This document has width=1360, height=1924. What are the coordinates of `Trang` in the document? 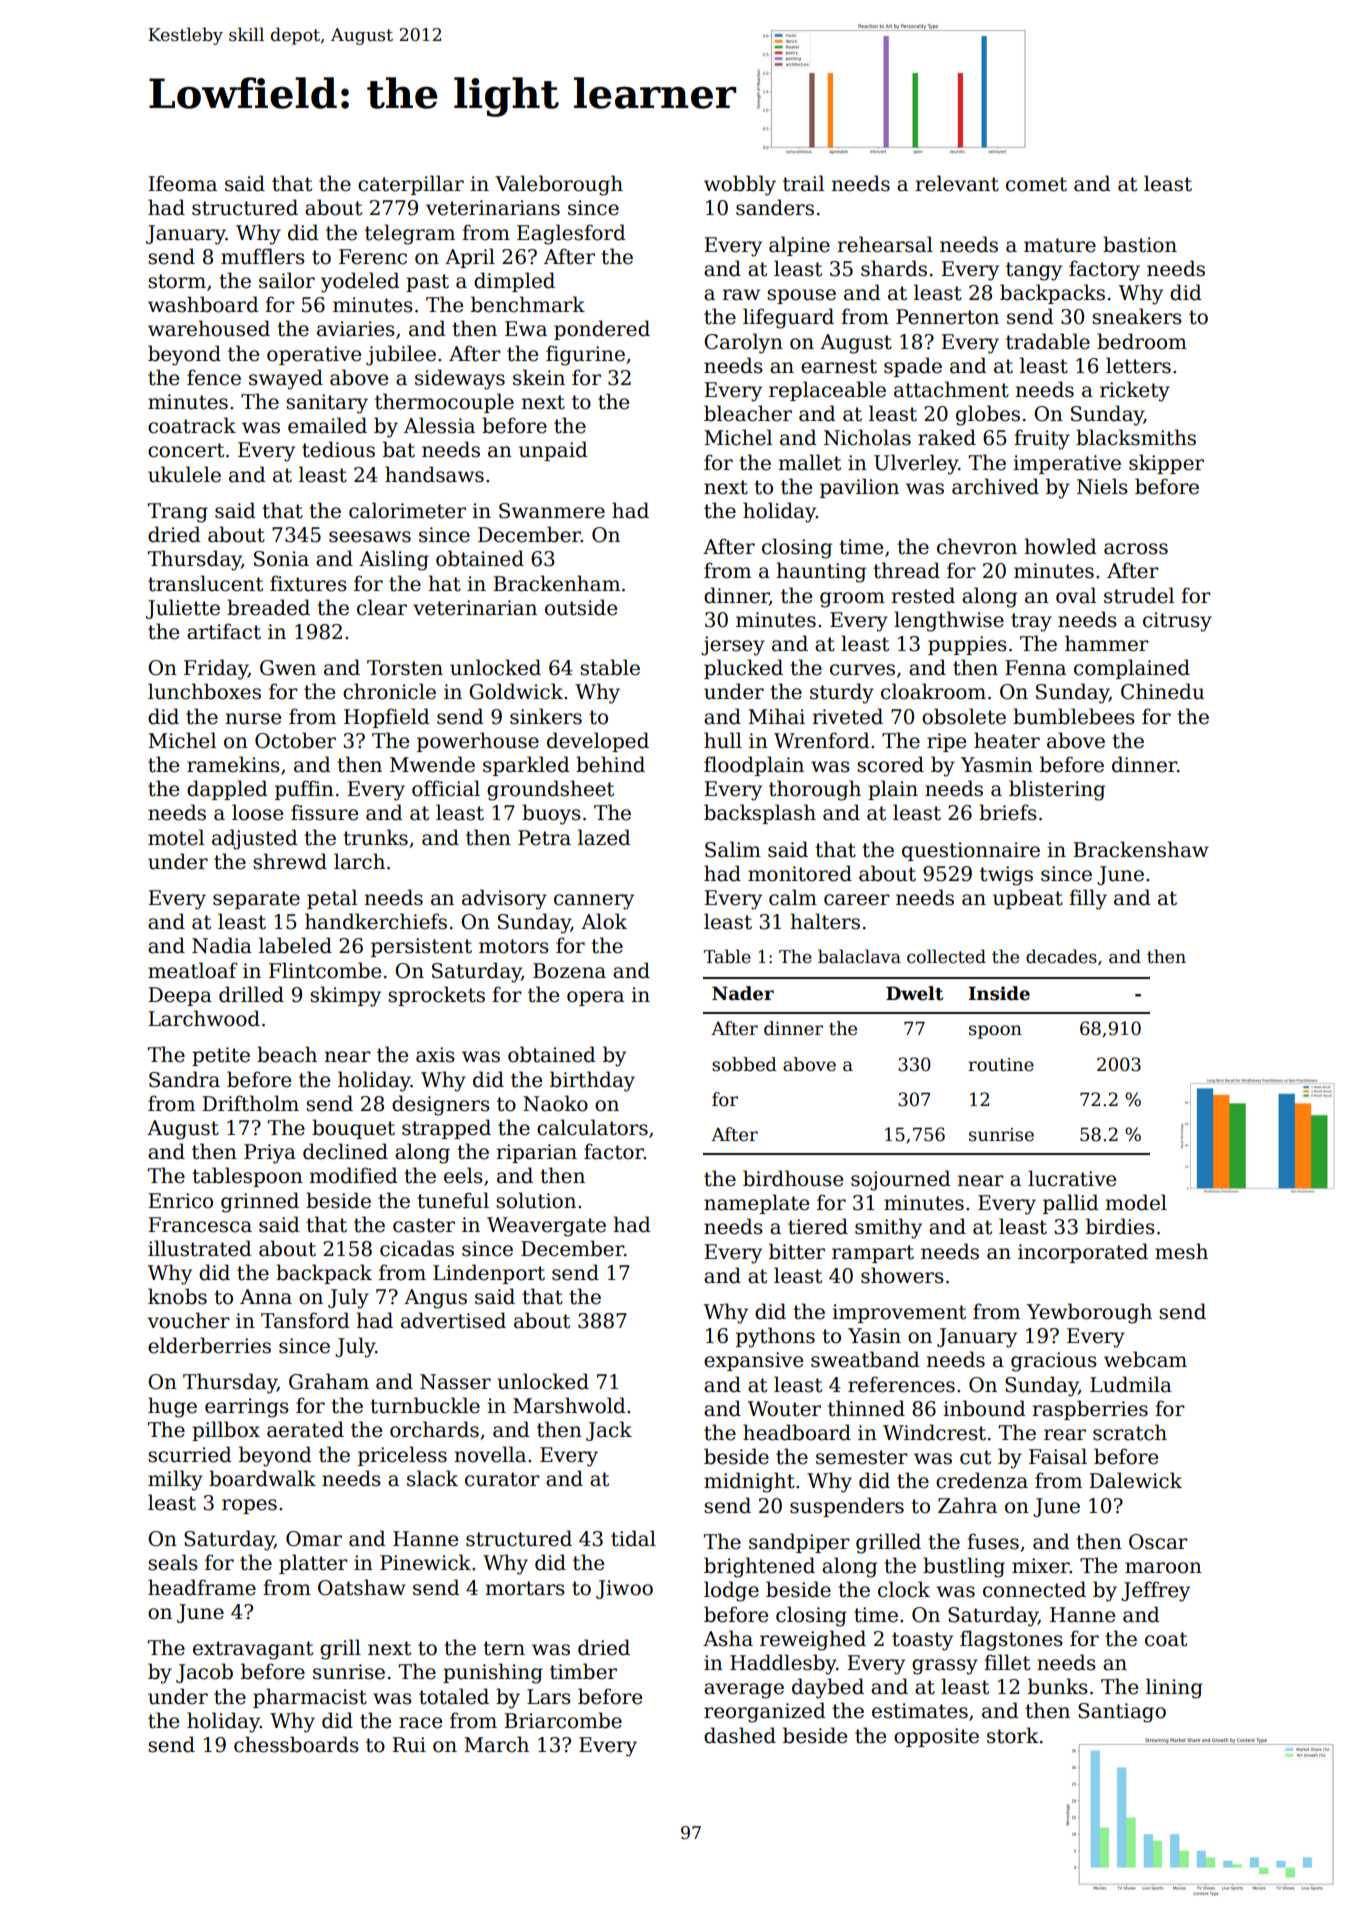 It's located at (178, 513).
